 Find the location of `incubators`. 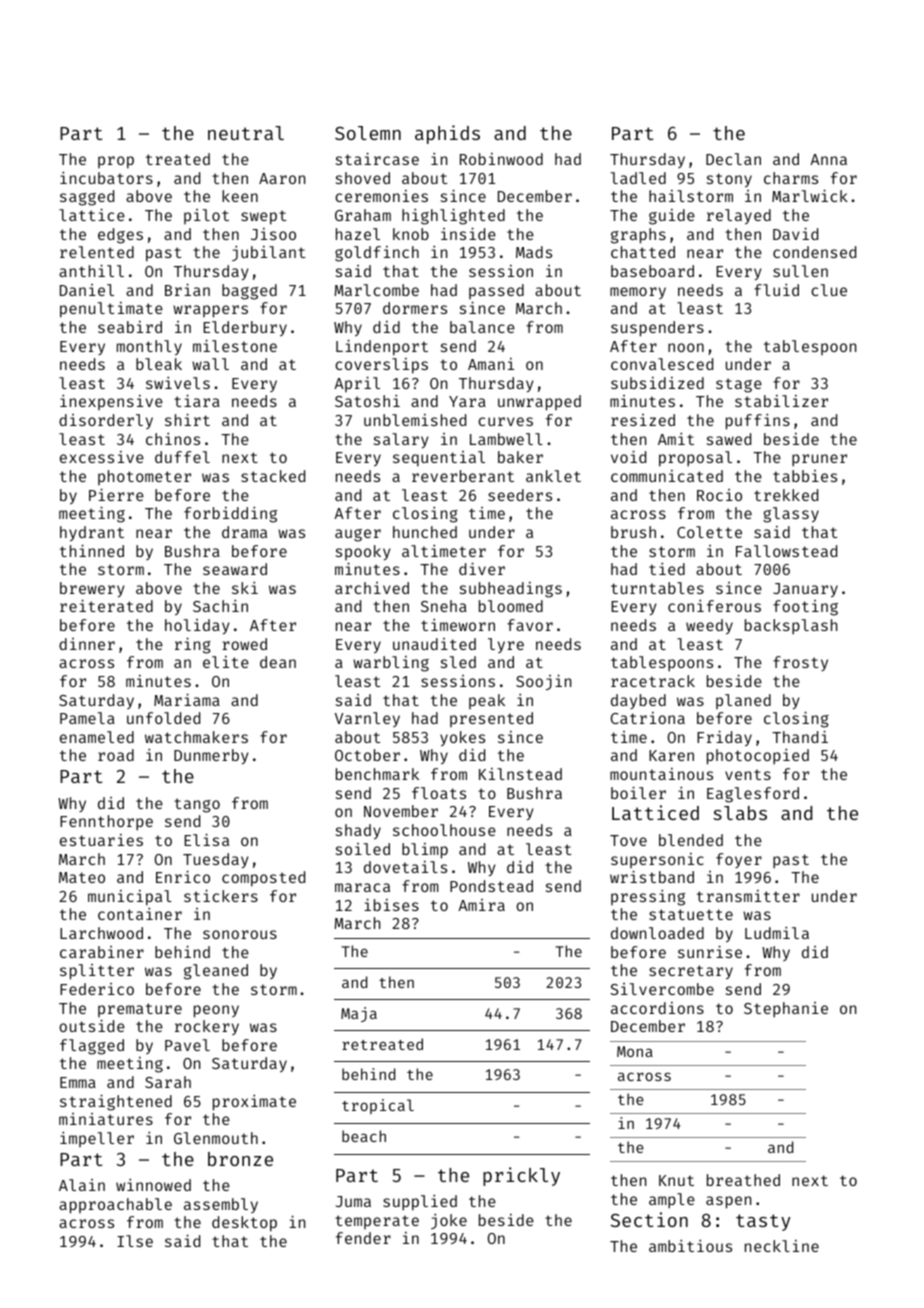

incubators is located at coordinates (106, 178).
